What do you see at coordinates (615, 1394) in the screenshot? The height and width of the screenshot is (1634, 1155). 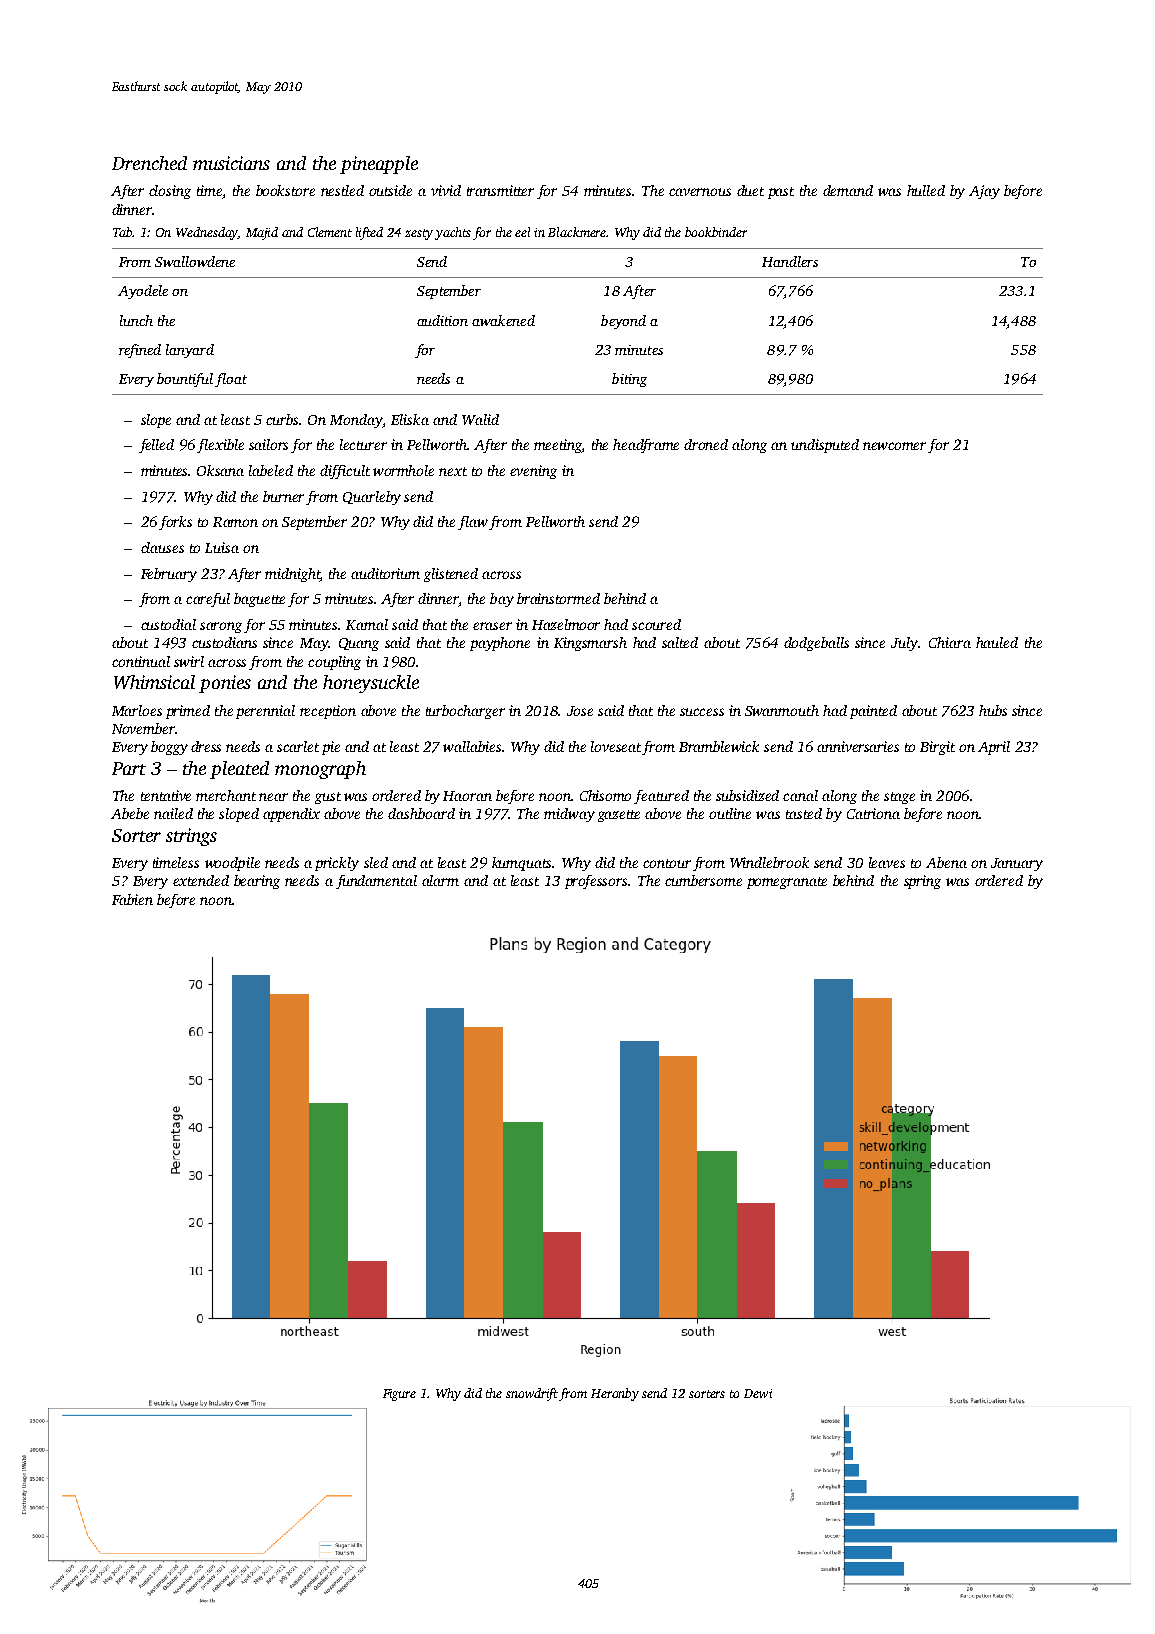 I see `Heronby` at bounding box center [615, 1394].
